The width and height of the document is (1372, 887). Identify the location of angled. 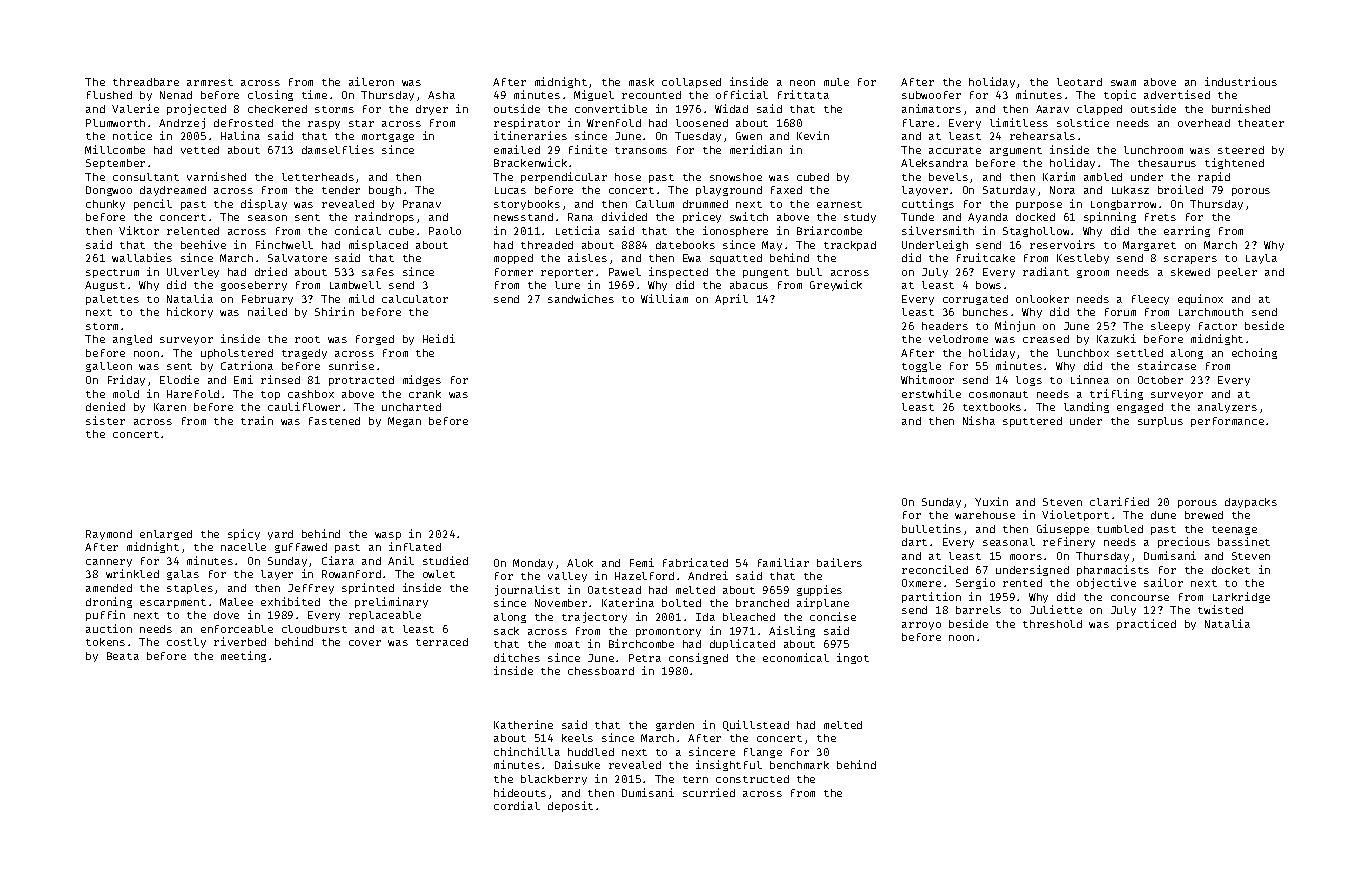
(132, 340).
